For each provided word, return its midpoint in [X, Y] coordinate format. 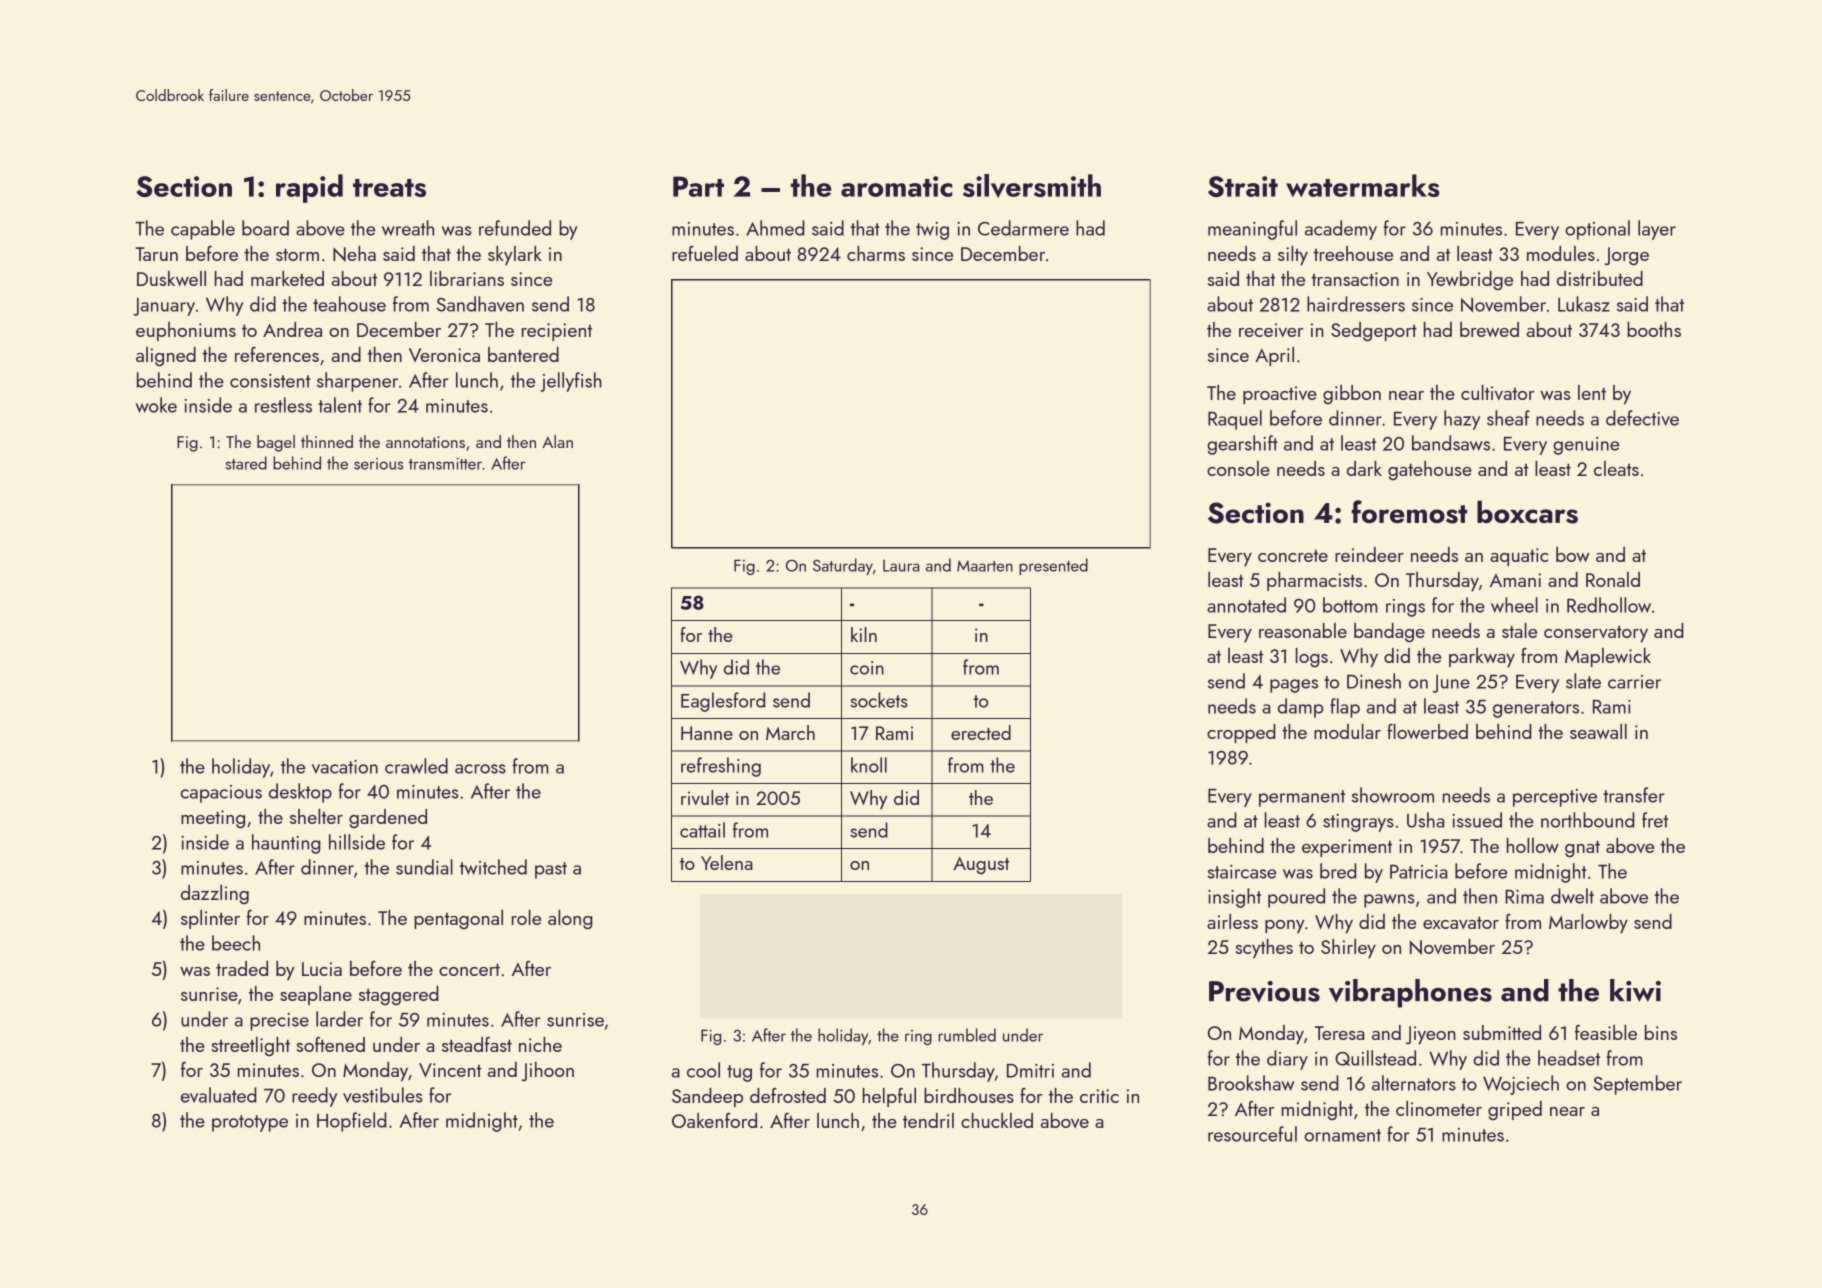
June [1451, 684]
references [277, 354]
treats [389, 188]
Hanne [707, 733]
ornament [1342, 1135]
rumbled [967, 1035]
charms [876, 253]
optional [1597, 230]
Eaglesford [723, 702]
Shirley [1348, 949]
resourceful [1252, 1134]
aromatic [896, 186]
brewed [1489, 329]
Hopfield [352, 1122]
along [570, 920]
